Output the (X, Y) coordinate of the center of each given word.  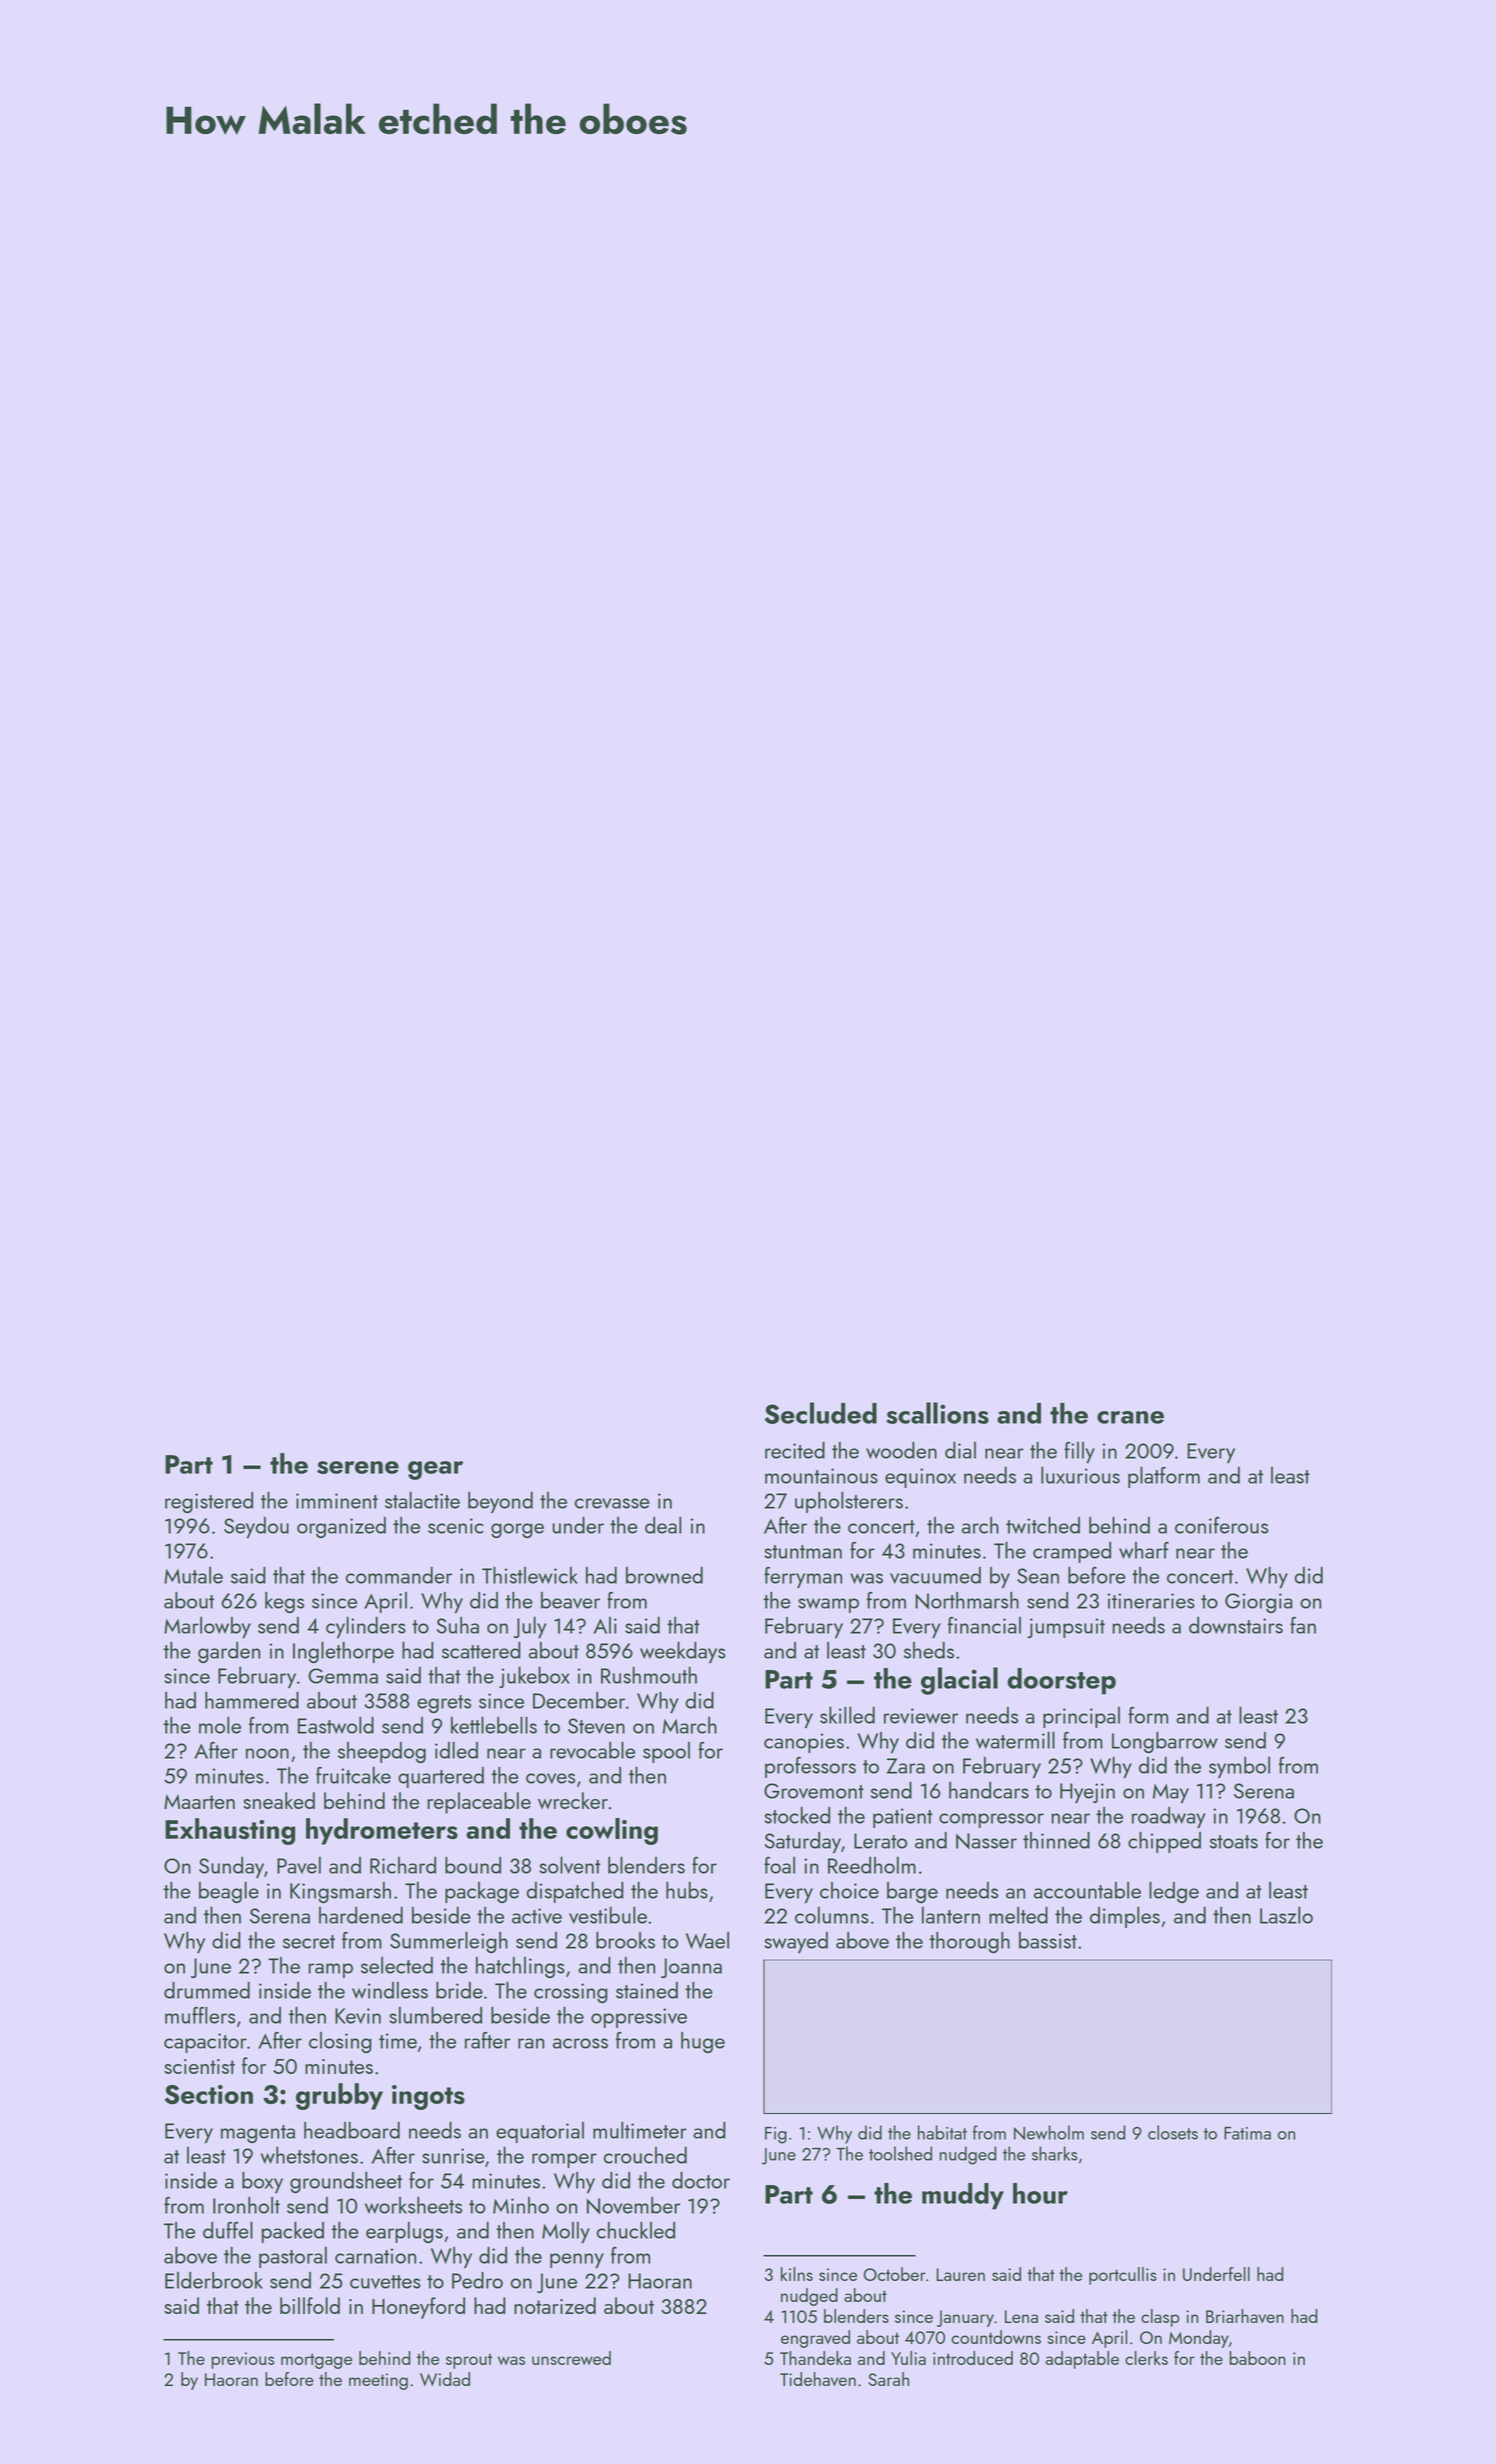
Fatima (1247, 2133)
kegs (284, 1602)
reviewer (921, 1716)
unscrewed (571, 2358)
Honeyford (418, 2308)
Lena (1021, 2316)
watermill (1015, 1740)
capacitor (205, 2043)
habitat (942, 2132)
